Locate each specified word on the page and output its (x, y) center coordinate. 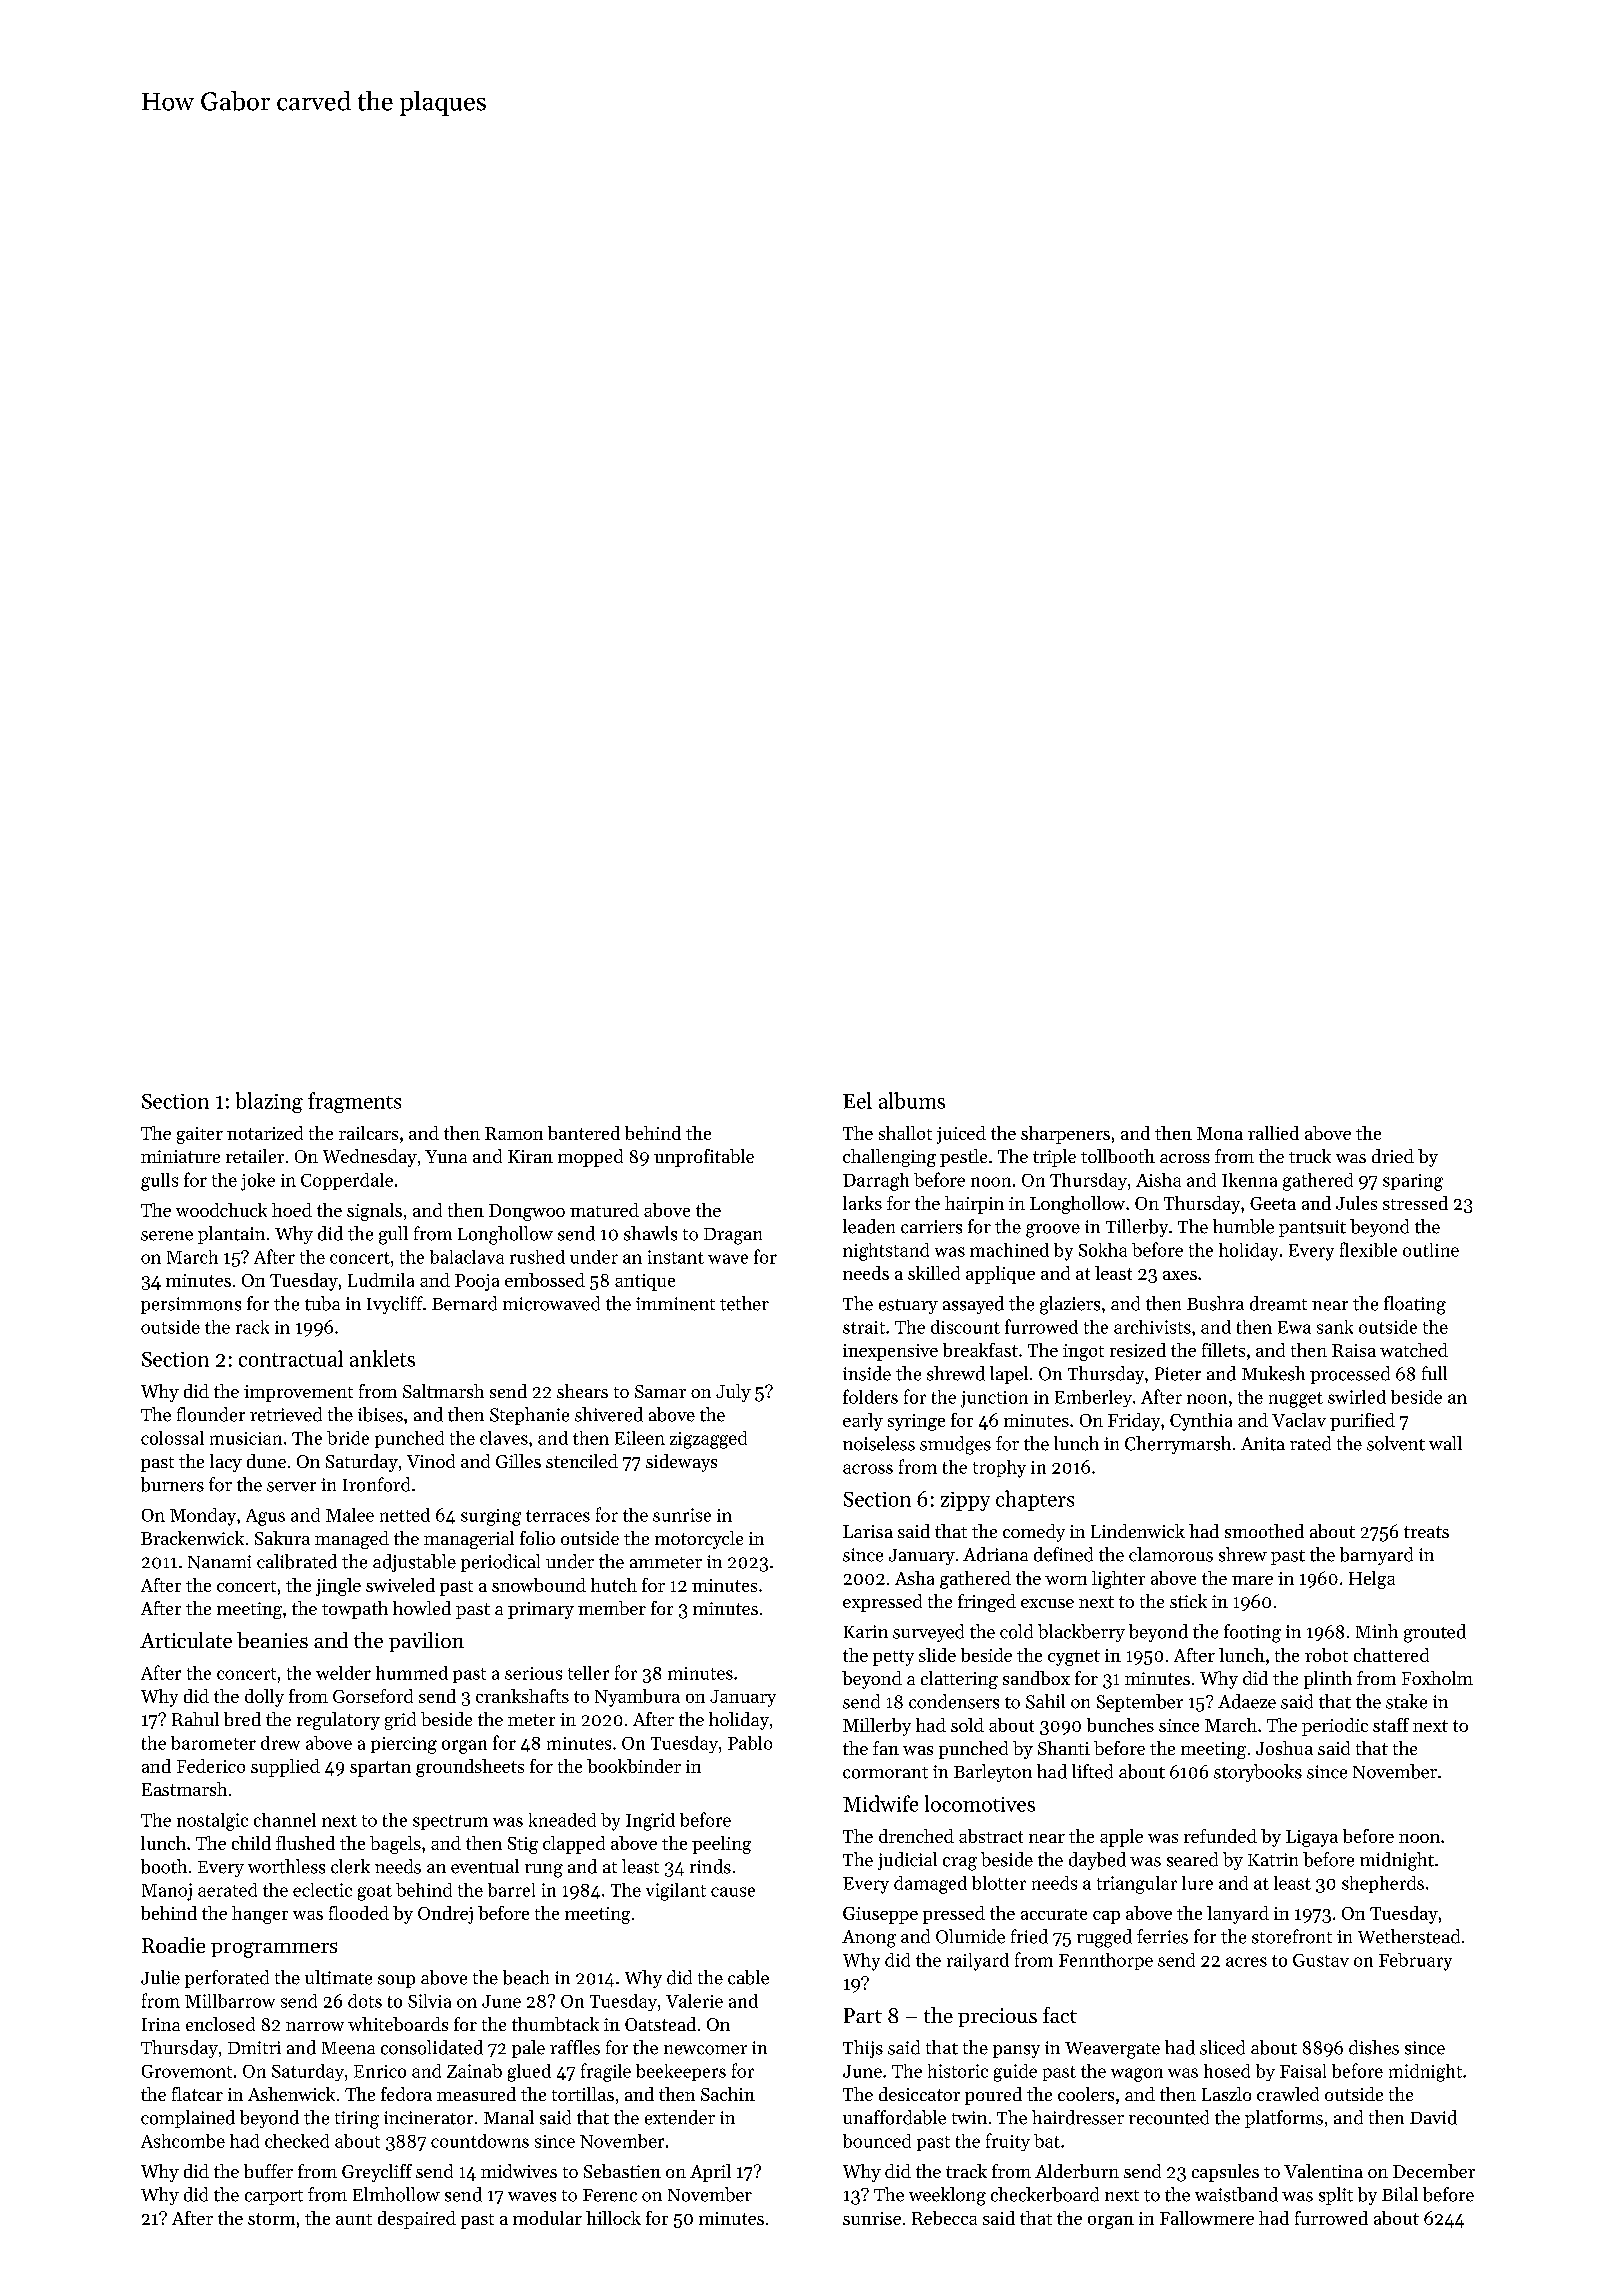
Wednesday (370, 1158)
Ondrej (445, 1915)
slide (937, 1655)
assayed (973, 1305)
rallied (1273, 1133)
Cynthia (1201, 1422)
